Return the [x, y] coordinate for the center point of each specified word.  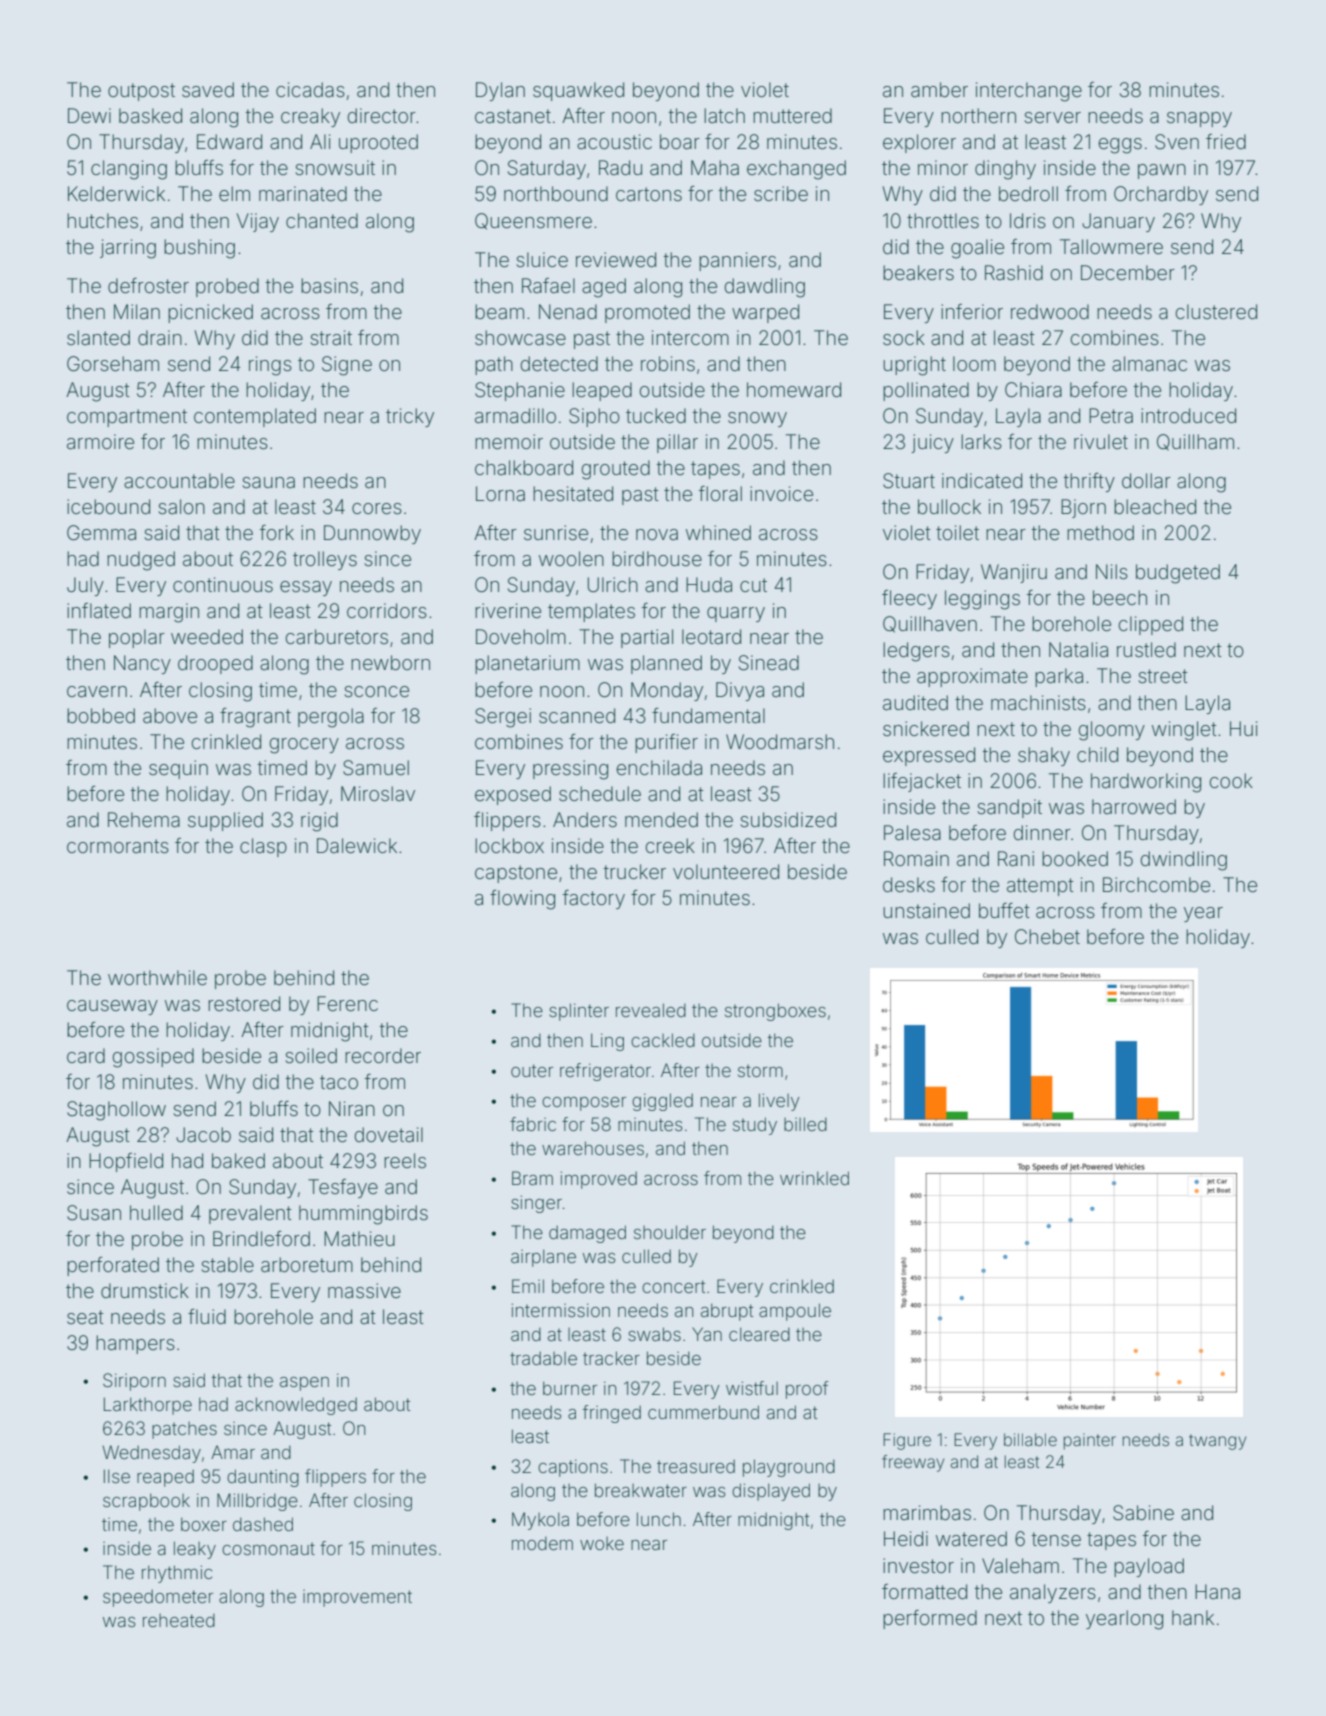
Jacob [203, 1134]
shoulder [670, 1232]
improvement [357, 1598]
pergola [331, 718]
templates [591, 612]
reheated [179, 1620]
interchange [1029, 92]
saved [208, 89]
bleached [1155, 506]
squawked [578, 91]
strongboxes [775, 1012]
